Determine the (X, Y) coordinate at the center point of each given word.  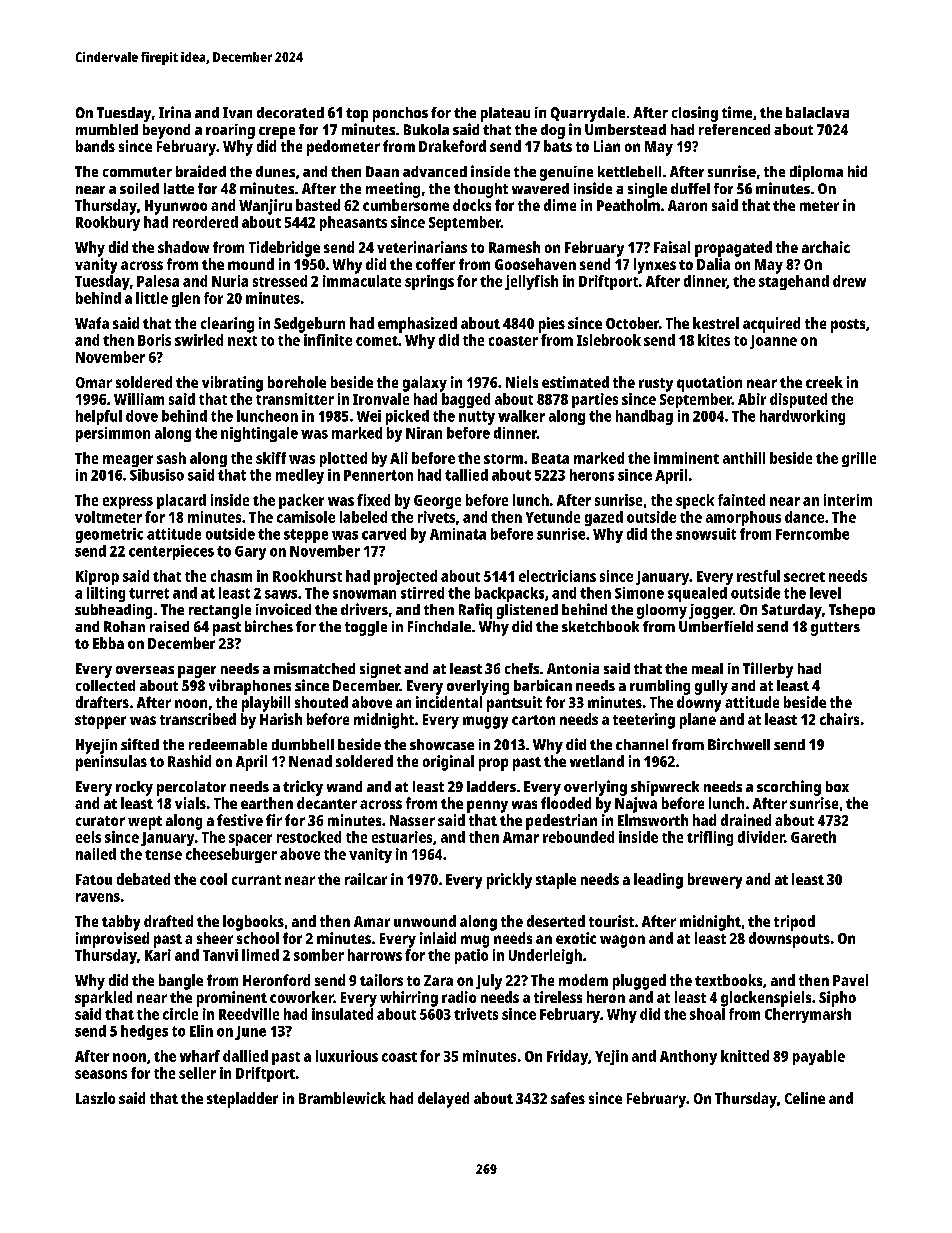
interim (848, 500)
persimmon (113, 434)
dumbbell (303, 744)
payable (819, 1057)
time (737, 112)
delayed (443, 1100)
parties (595, 400)
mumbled (107, 129)
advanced (435, 171)
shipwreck (665, 788)
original (448, 763)
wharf (200, 1056)
